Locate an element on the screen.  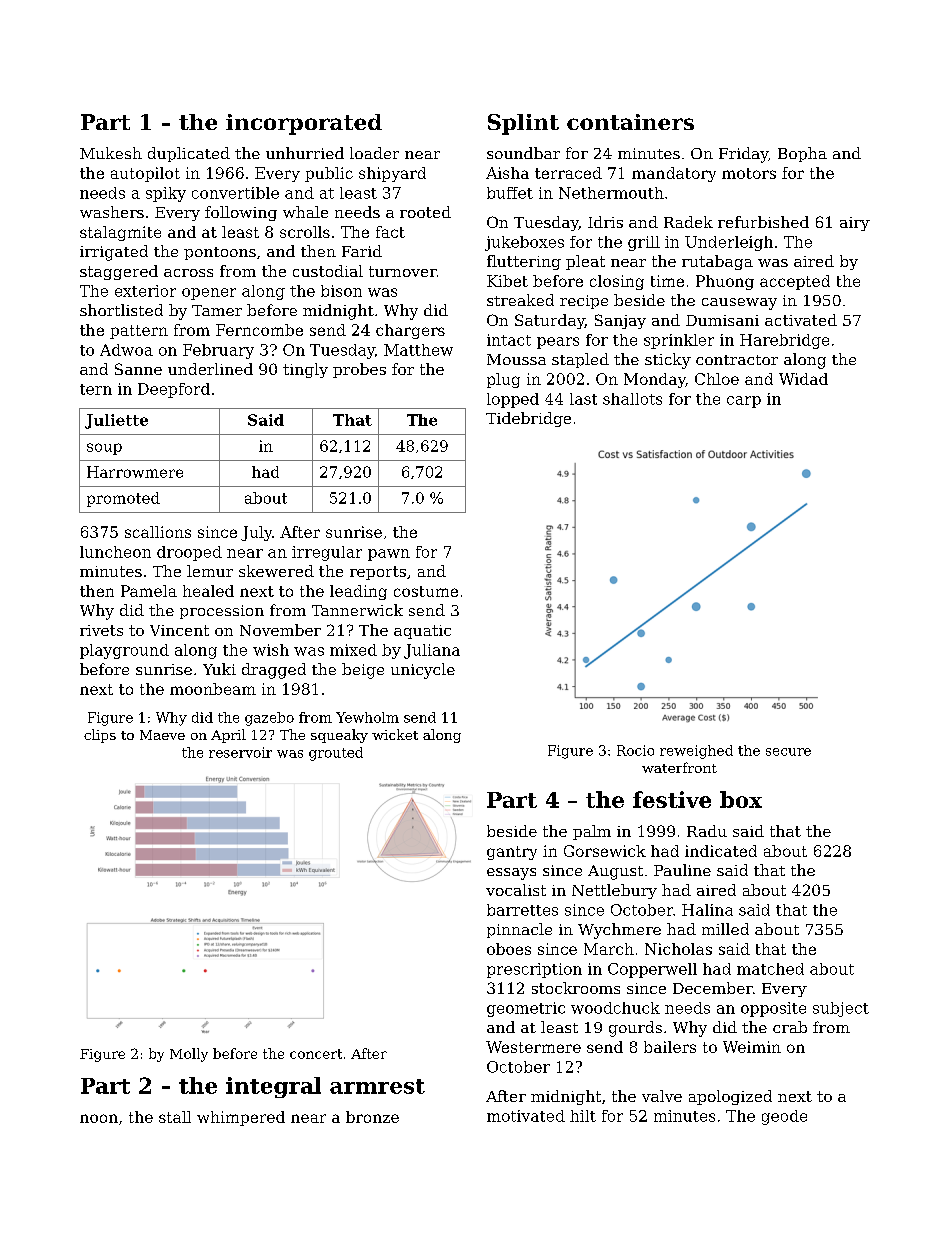
Tidebridge is located at coordinates (528, 419).
